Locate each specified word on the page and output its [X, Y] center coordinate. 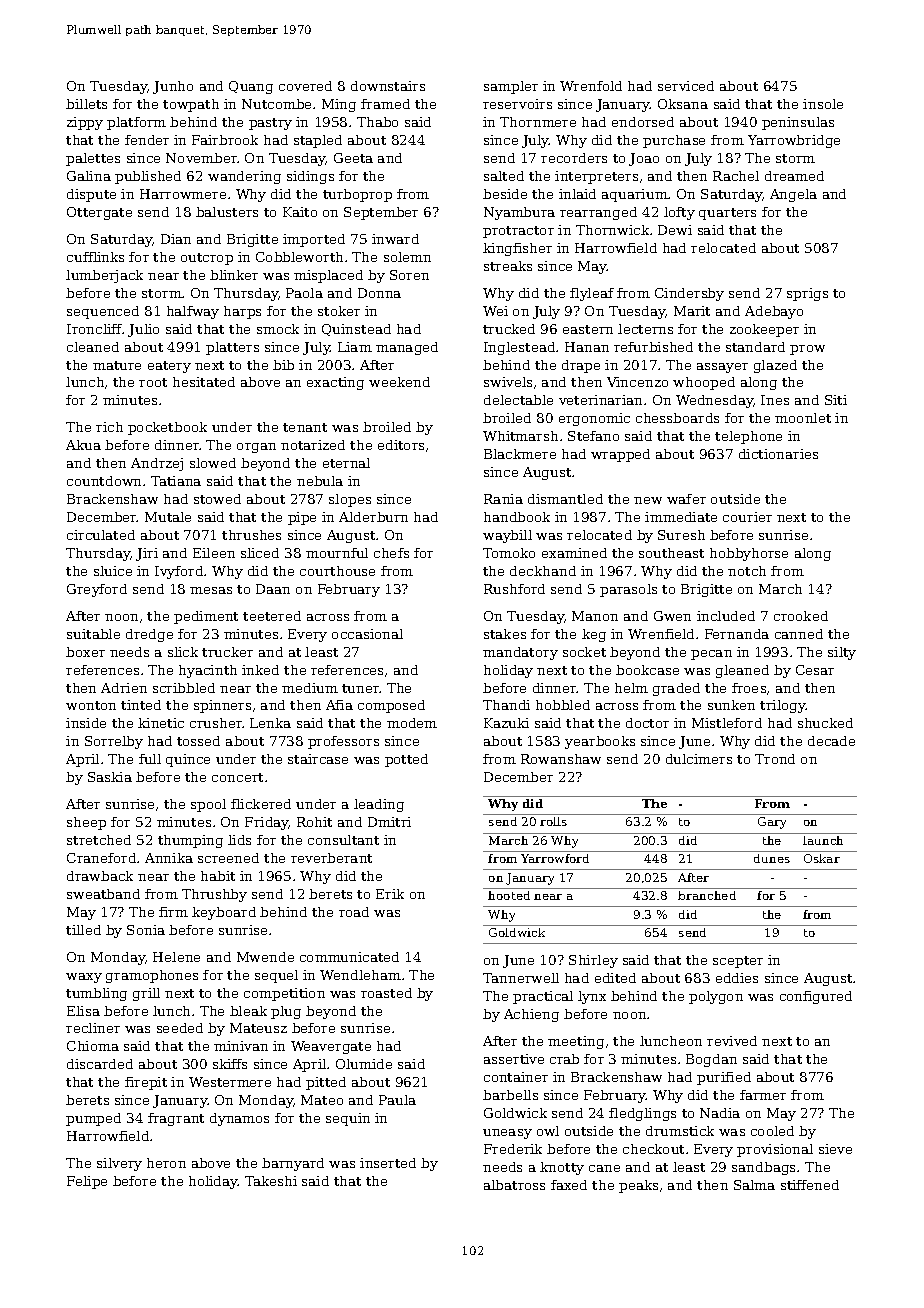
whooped [704, 383]
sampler [511, 87]
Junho [173, 87]
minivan [241, 1046]
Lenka [270, 723]
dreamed [794, 176]
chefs [391, 553]
